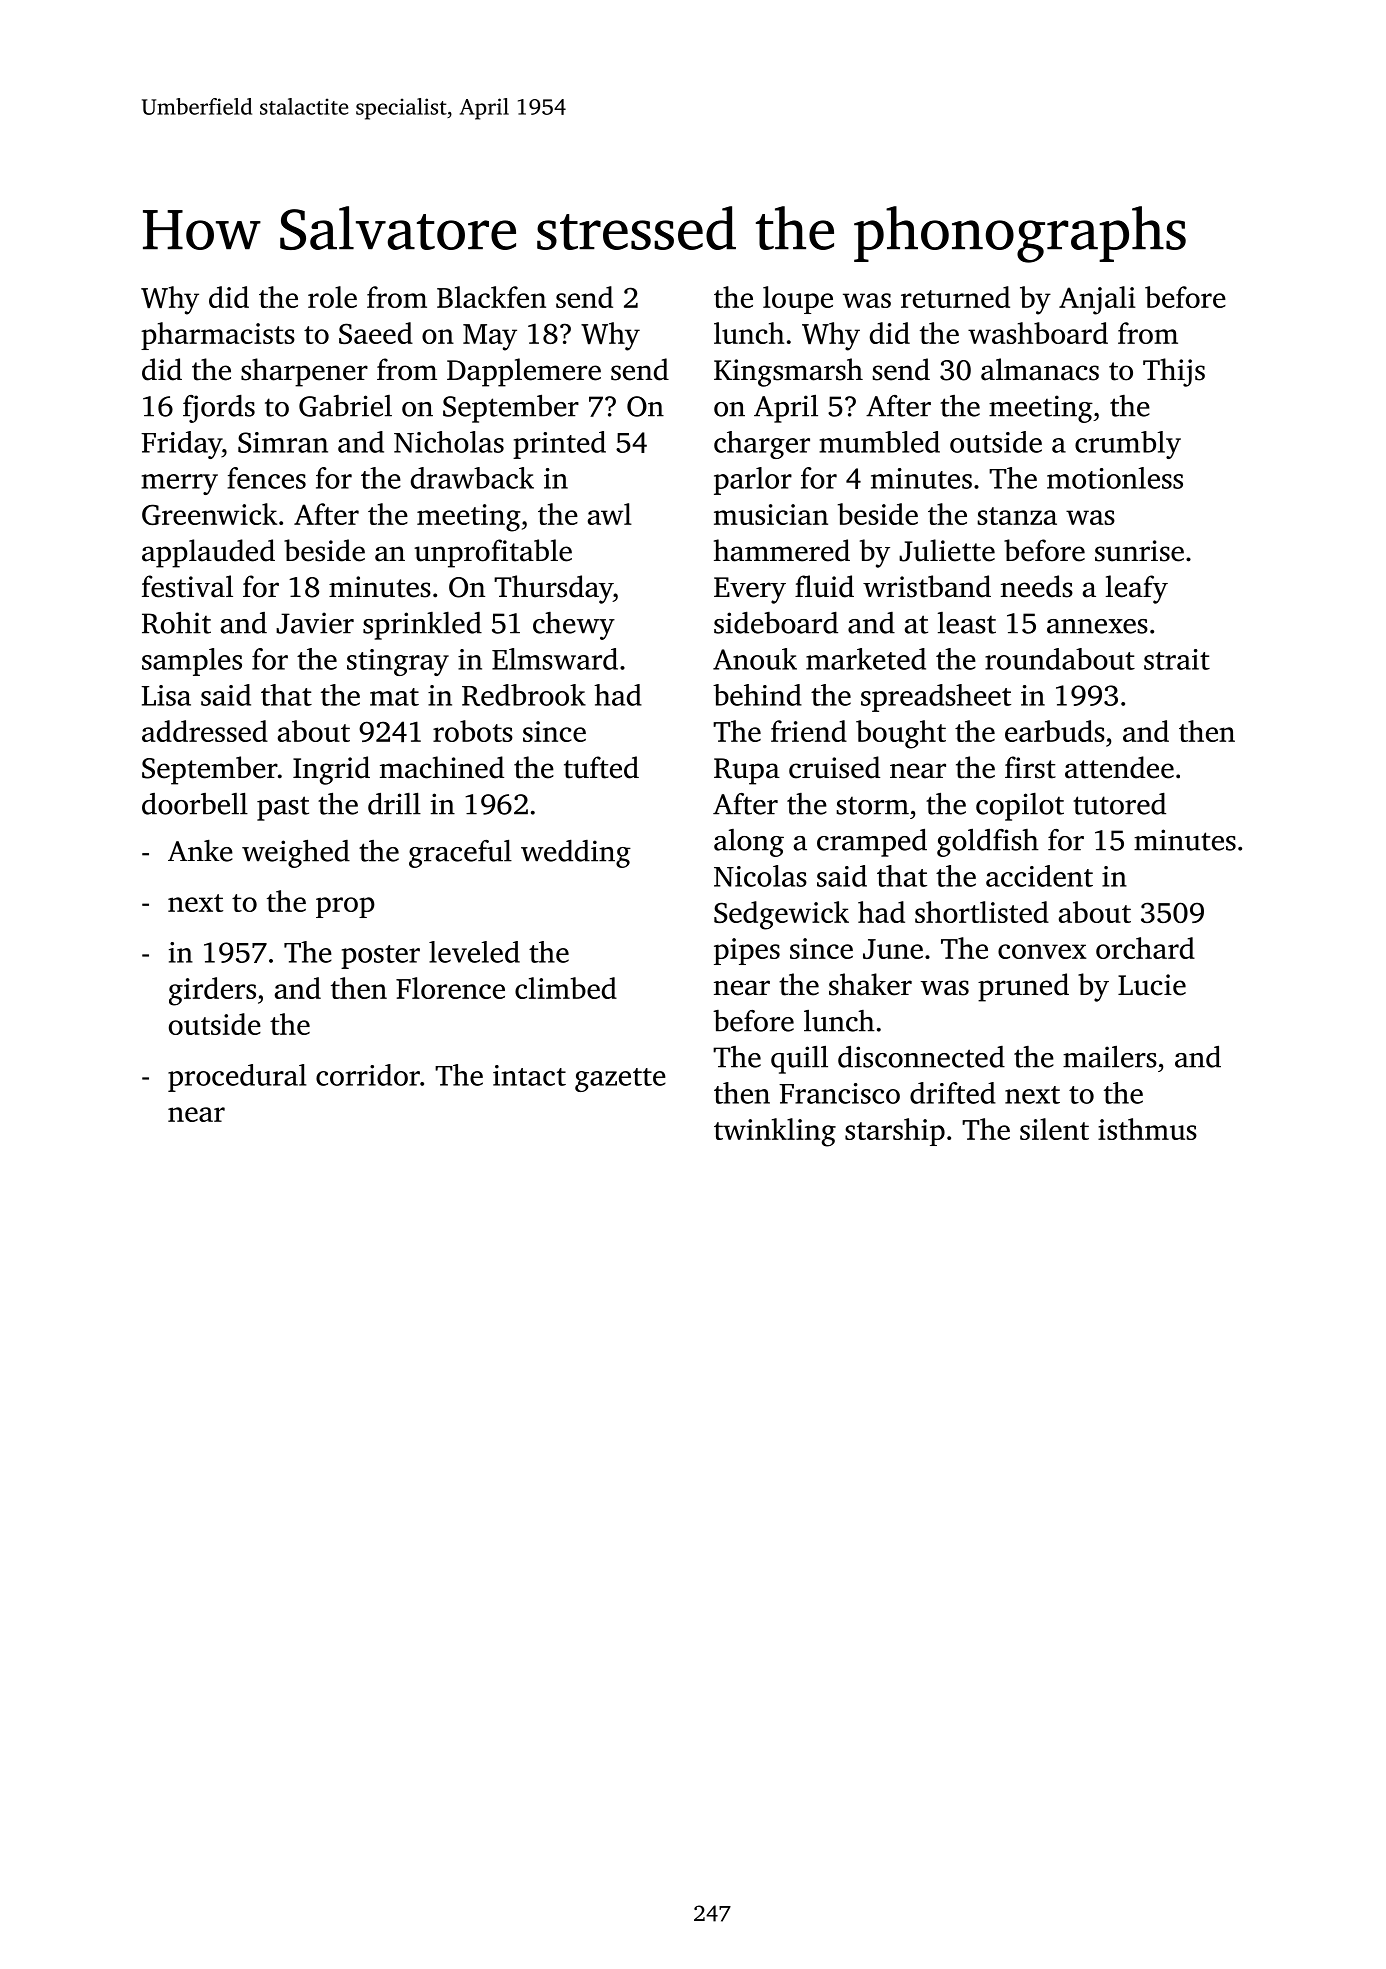  Describe the element at coordinates (788, 372) in the document. I see `Kingsmarsh` at that location.
